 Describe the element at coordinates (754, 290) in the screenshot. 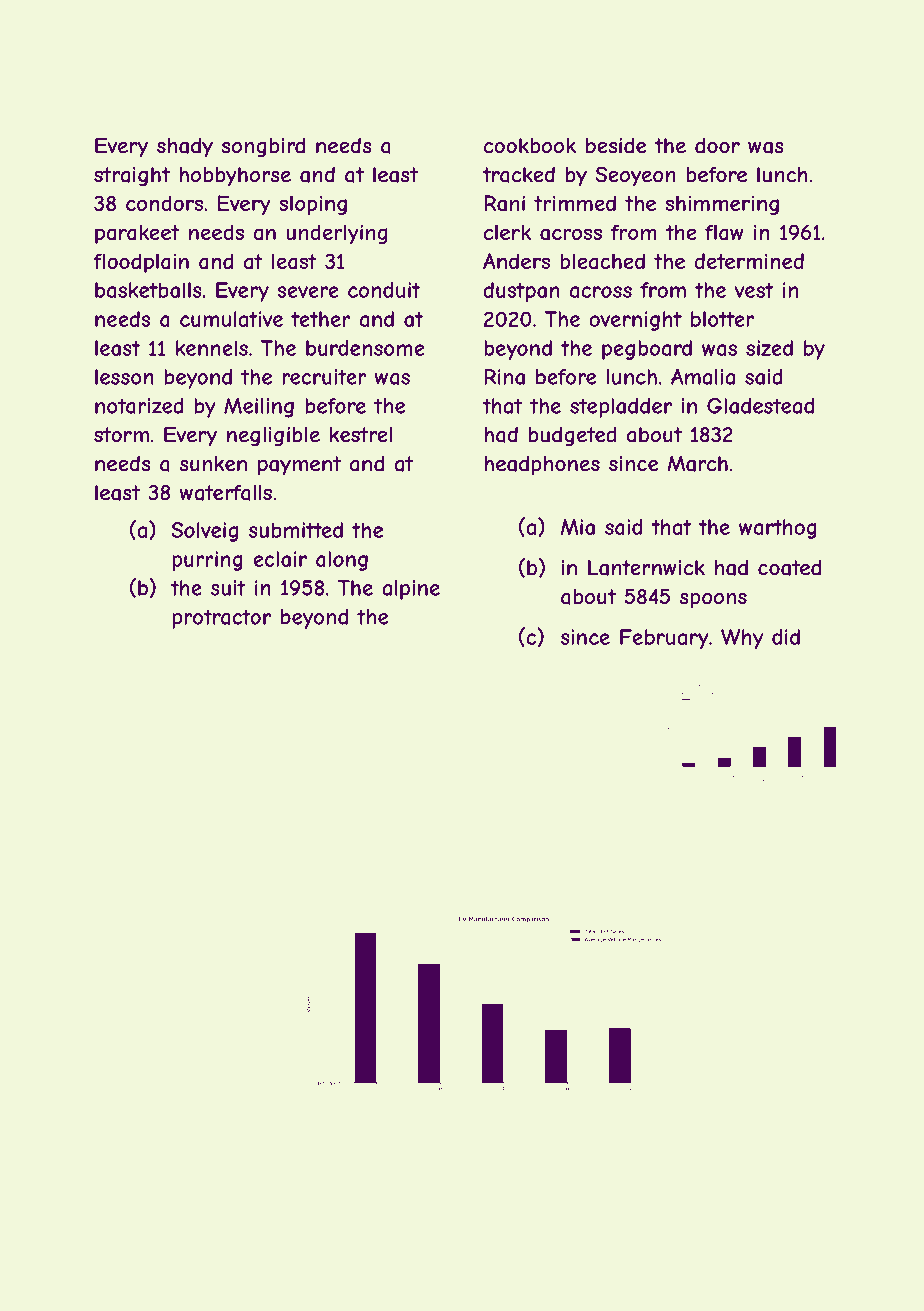

I see `vest` at that location.
